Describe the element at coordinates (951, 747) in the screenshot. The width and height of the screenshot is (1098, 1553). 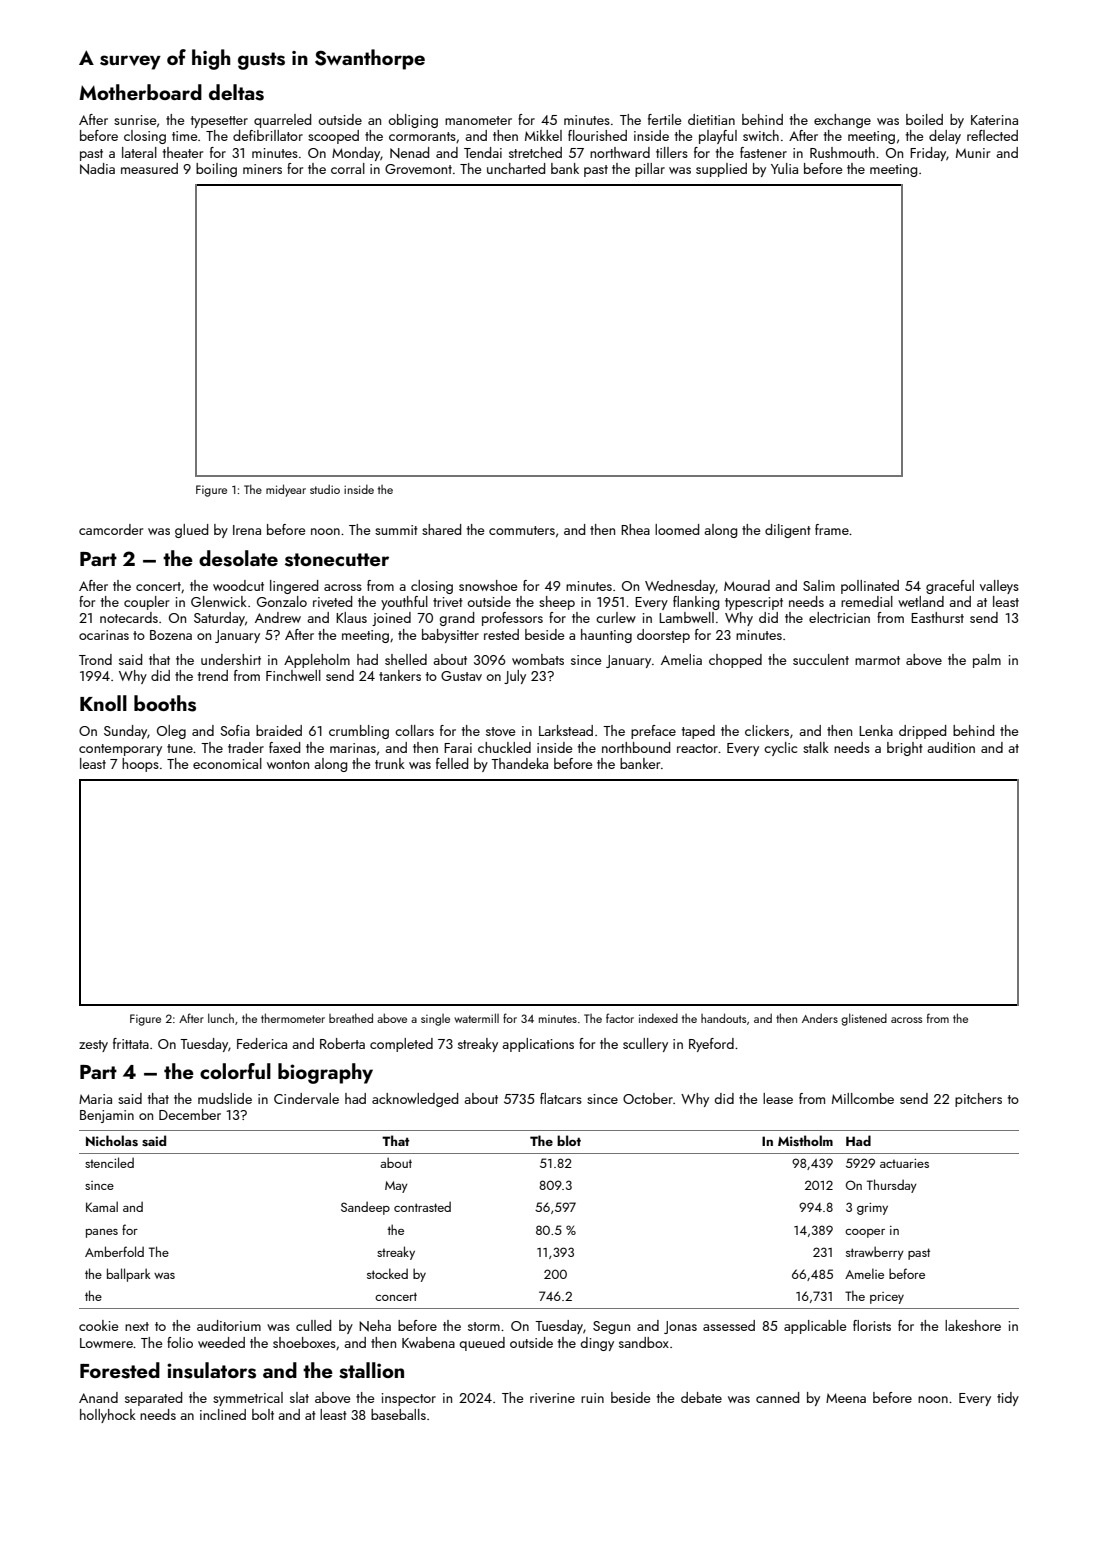
I see `audition` at that location.
